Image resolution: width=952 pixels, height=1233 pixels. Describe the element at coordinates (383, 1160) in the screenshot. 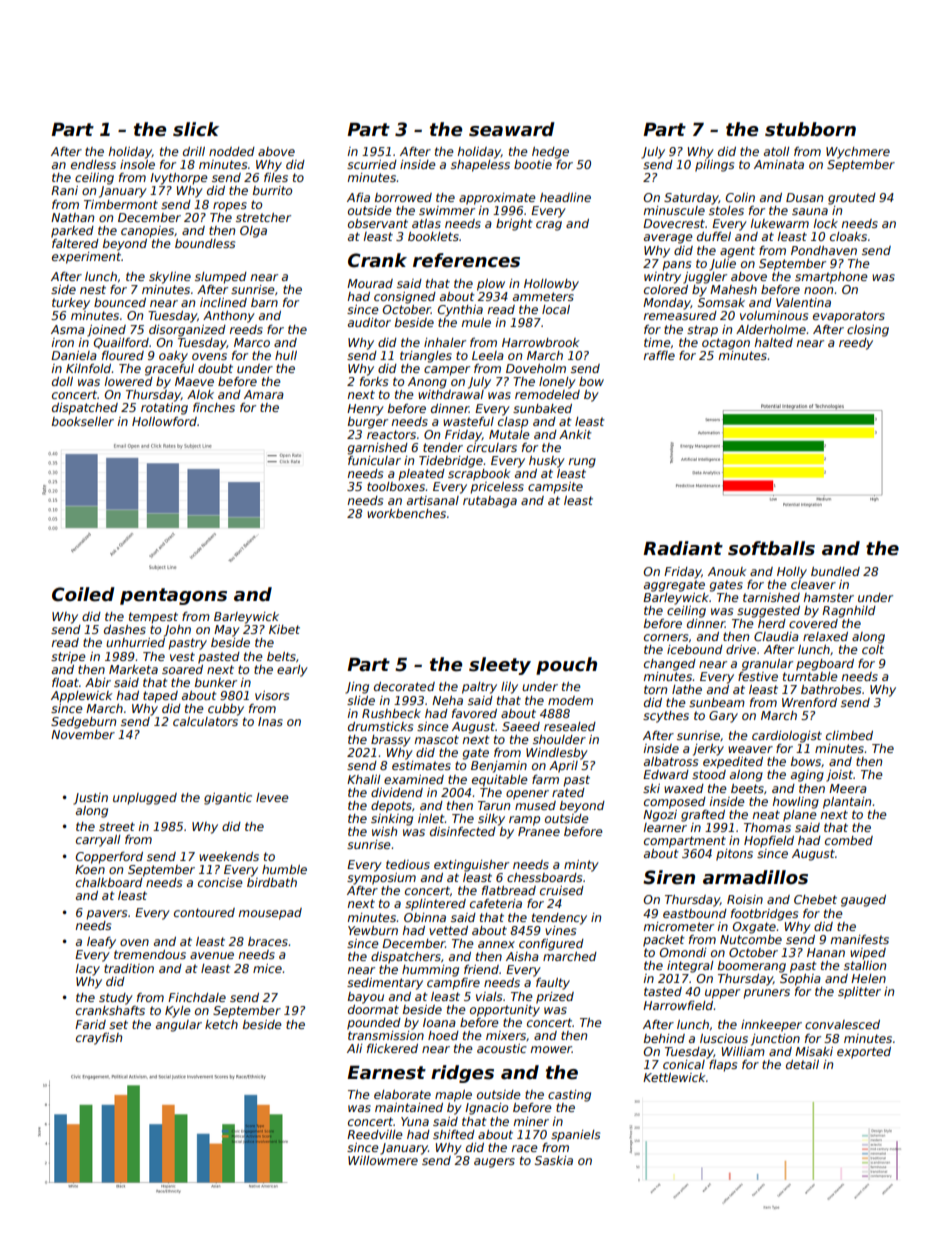

I see `Willowmere` at that location.
